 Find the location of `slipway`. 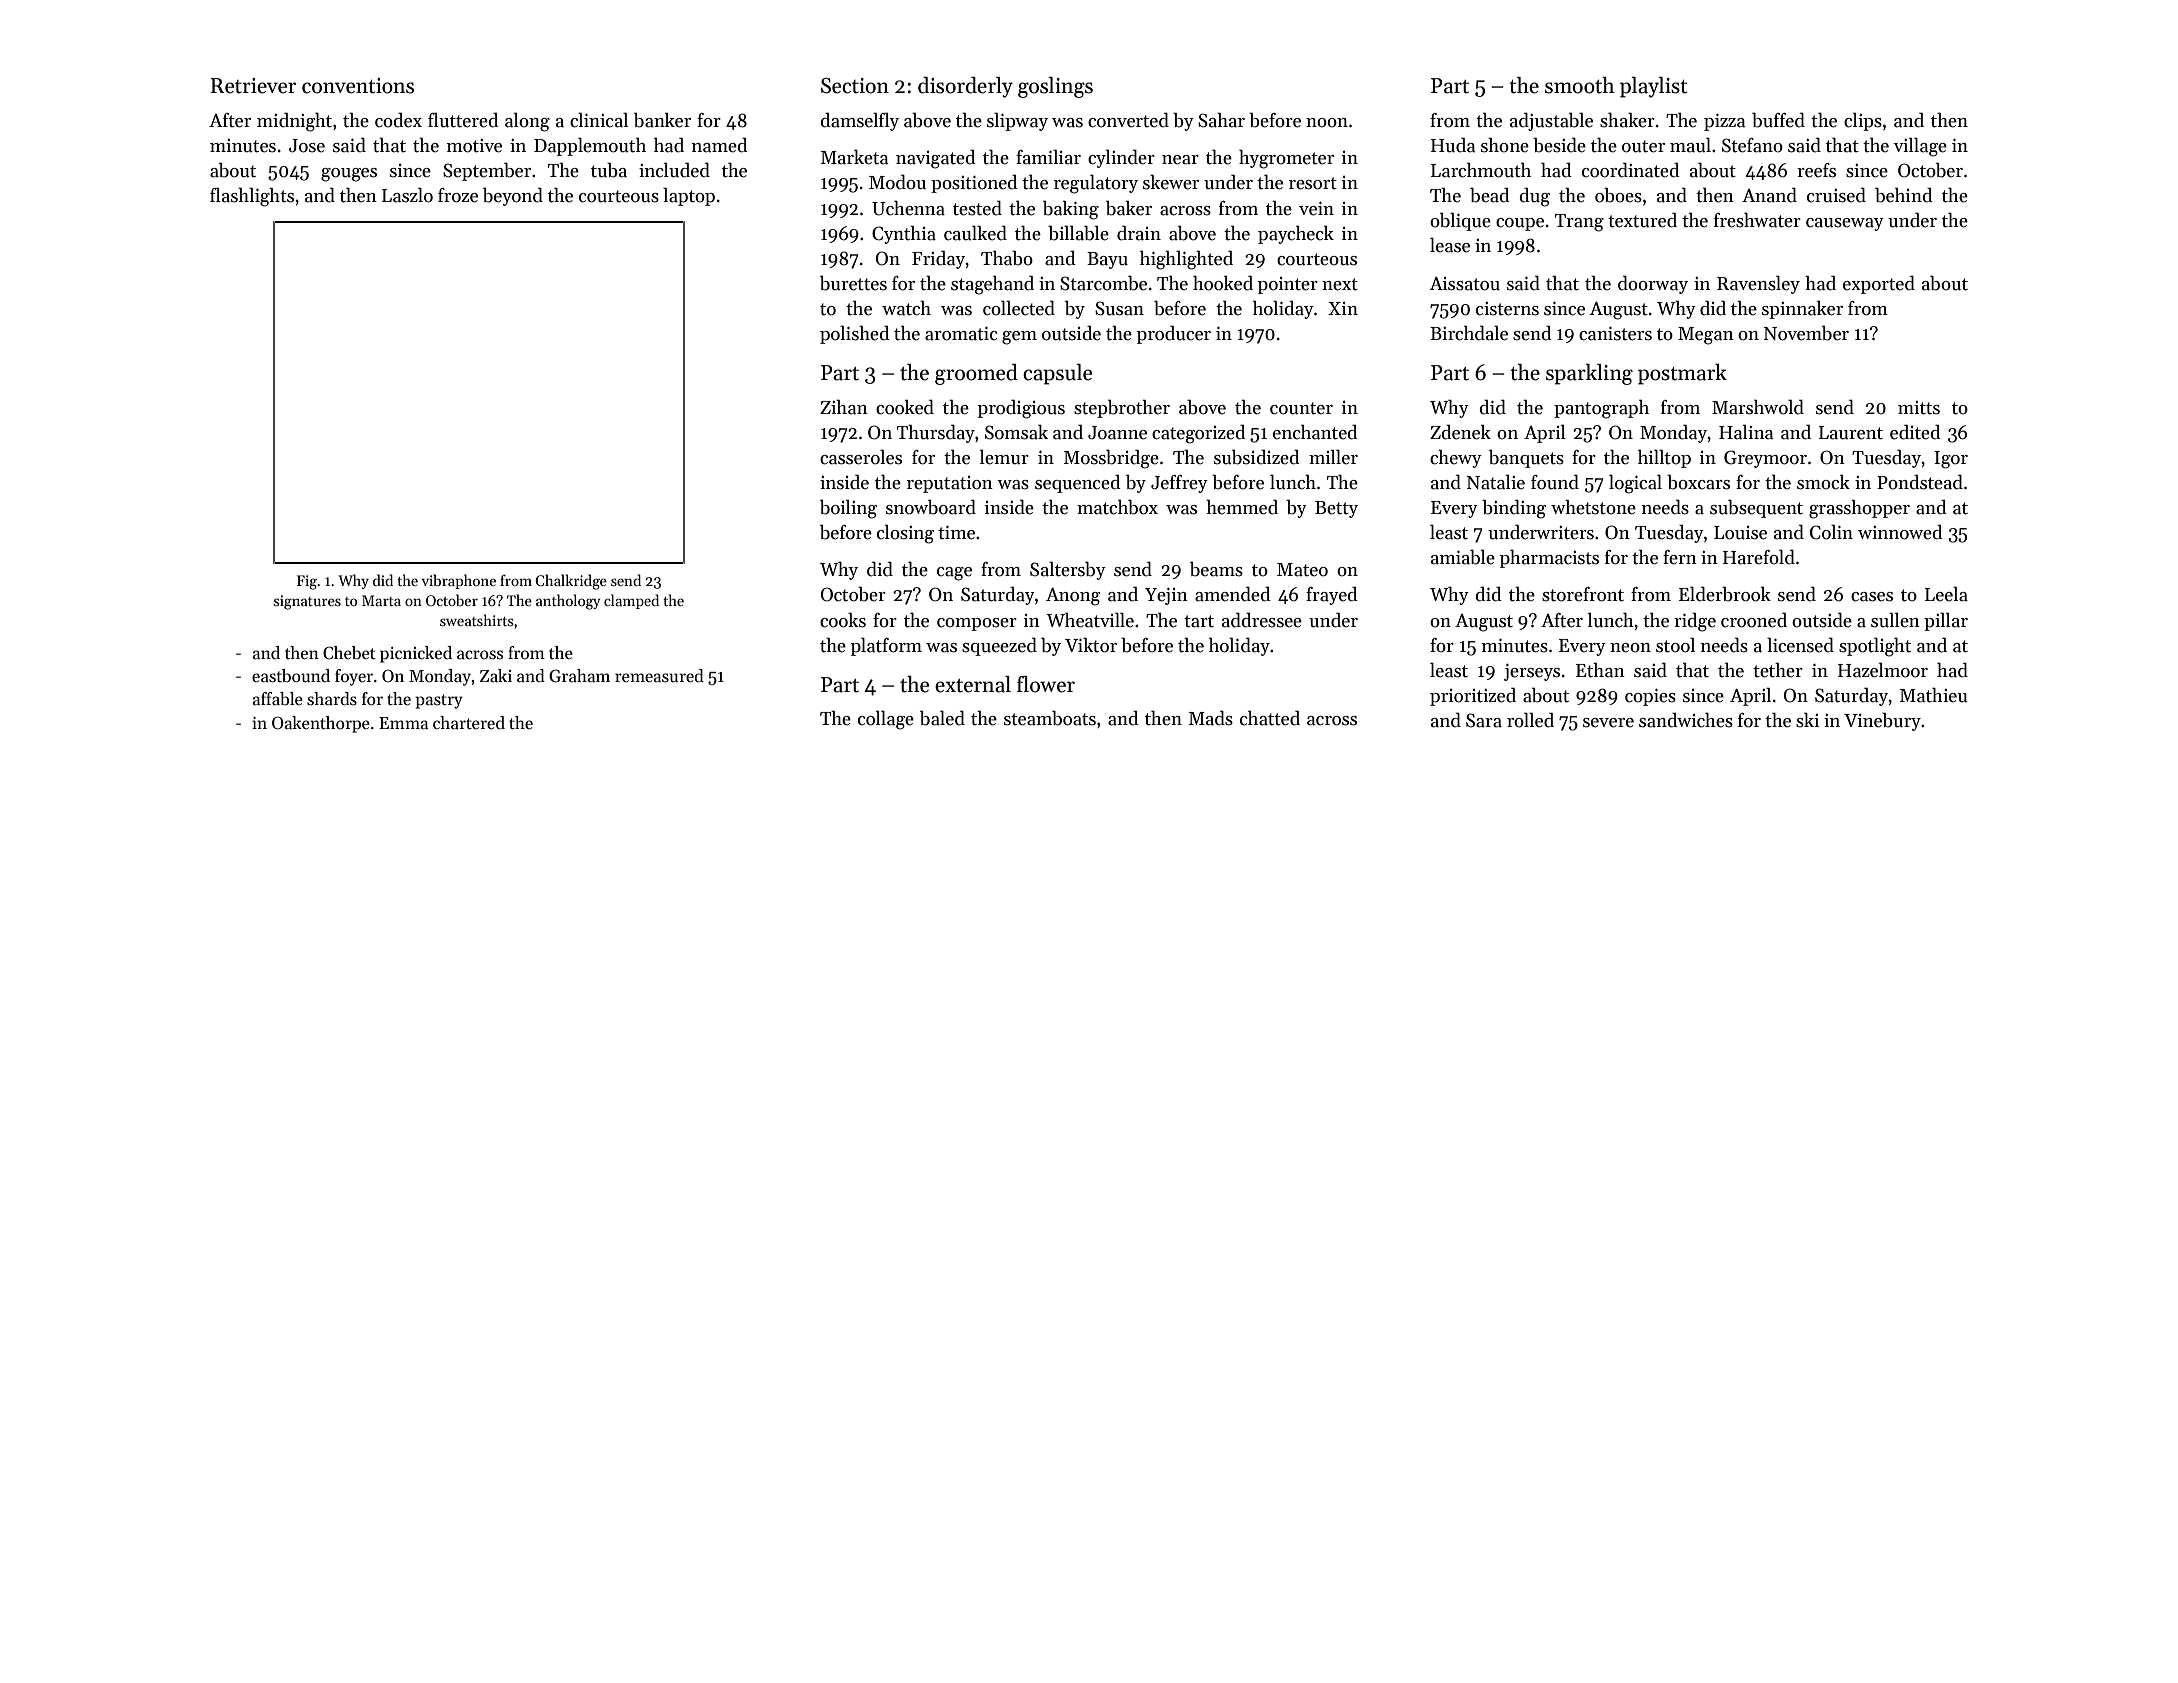

slipway is located at coordinates (1017, 122).
